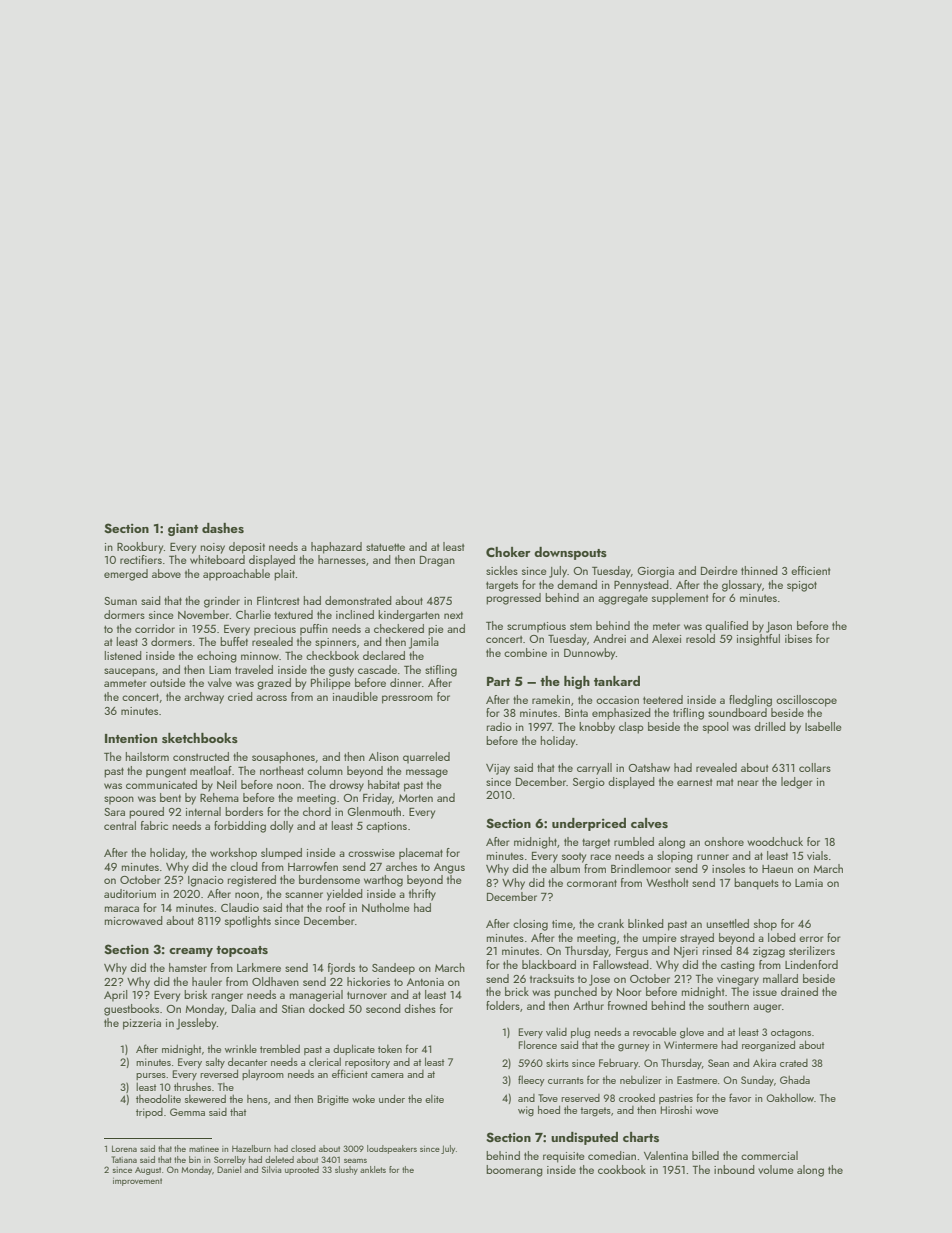 The height and width of the screenshot is (1233, 952). Describe the element at coordinates (244, 811) in the screenshot. I see `borders` at that location.
